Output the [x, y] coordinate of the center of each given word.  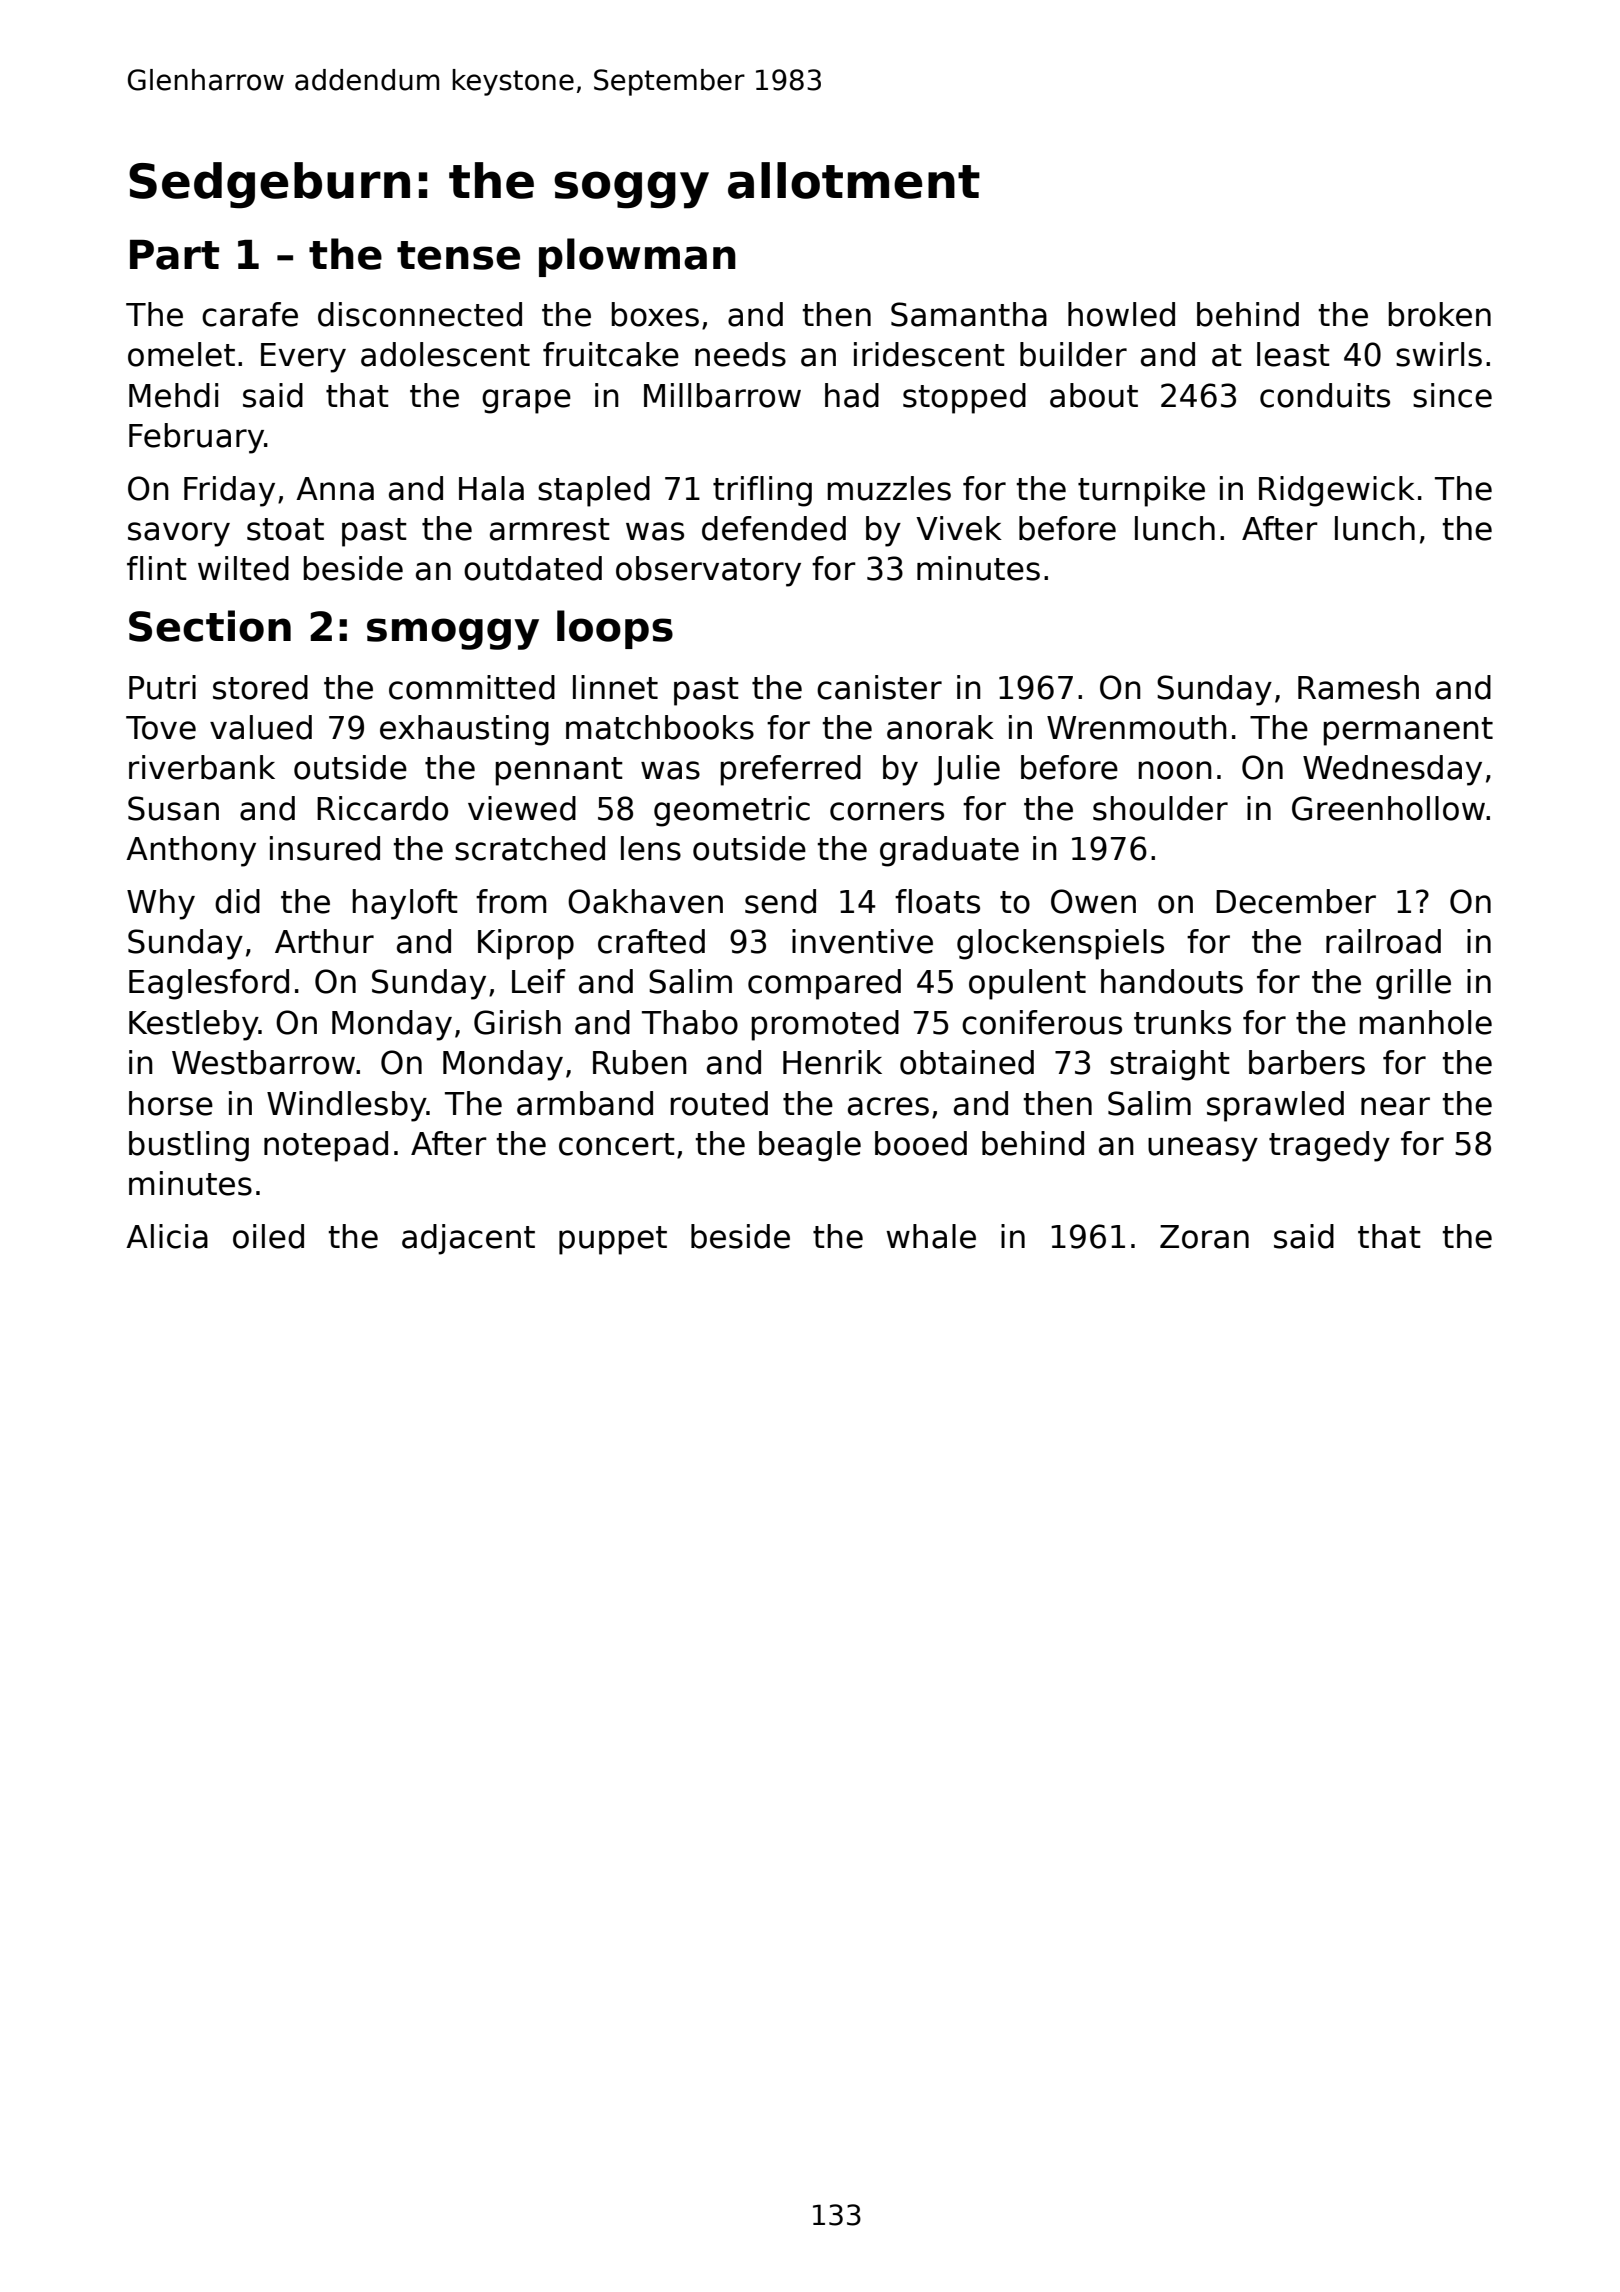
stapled [594, 491]
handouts [1172, 981]
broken [1440, 314]
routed [719, 1103]
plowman [637, 257]
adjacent [468, 1239]
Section [210, 626]
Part [174, 255]
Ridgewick [1337, 491]
